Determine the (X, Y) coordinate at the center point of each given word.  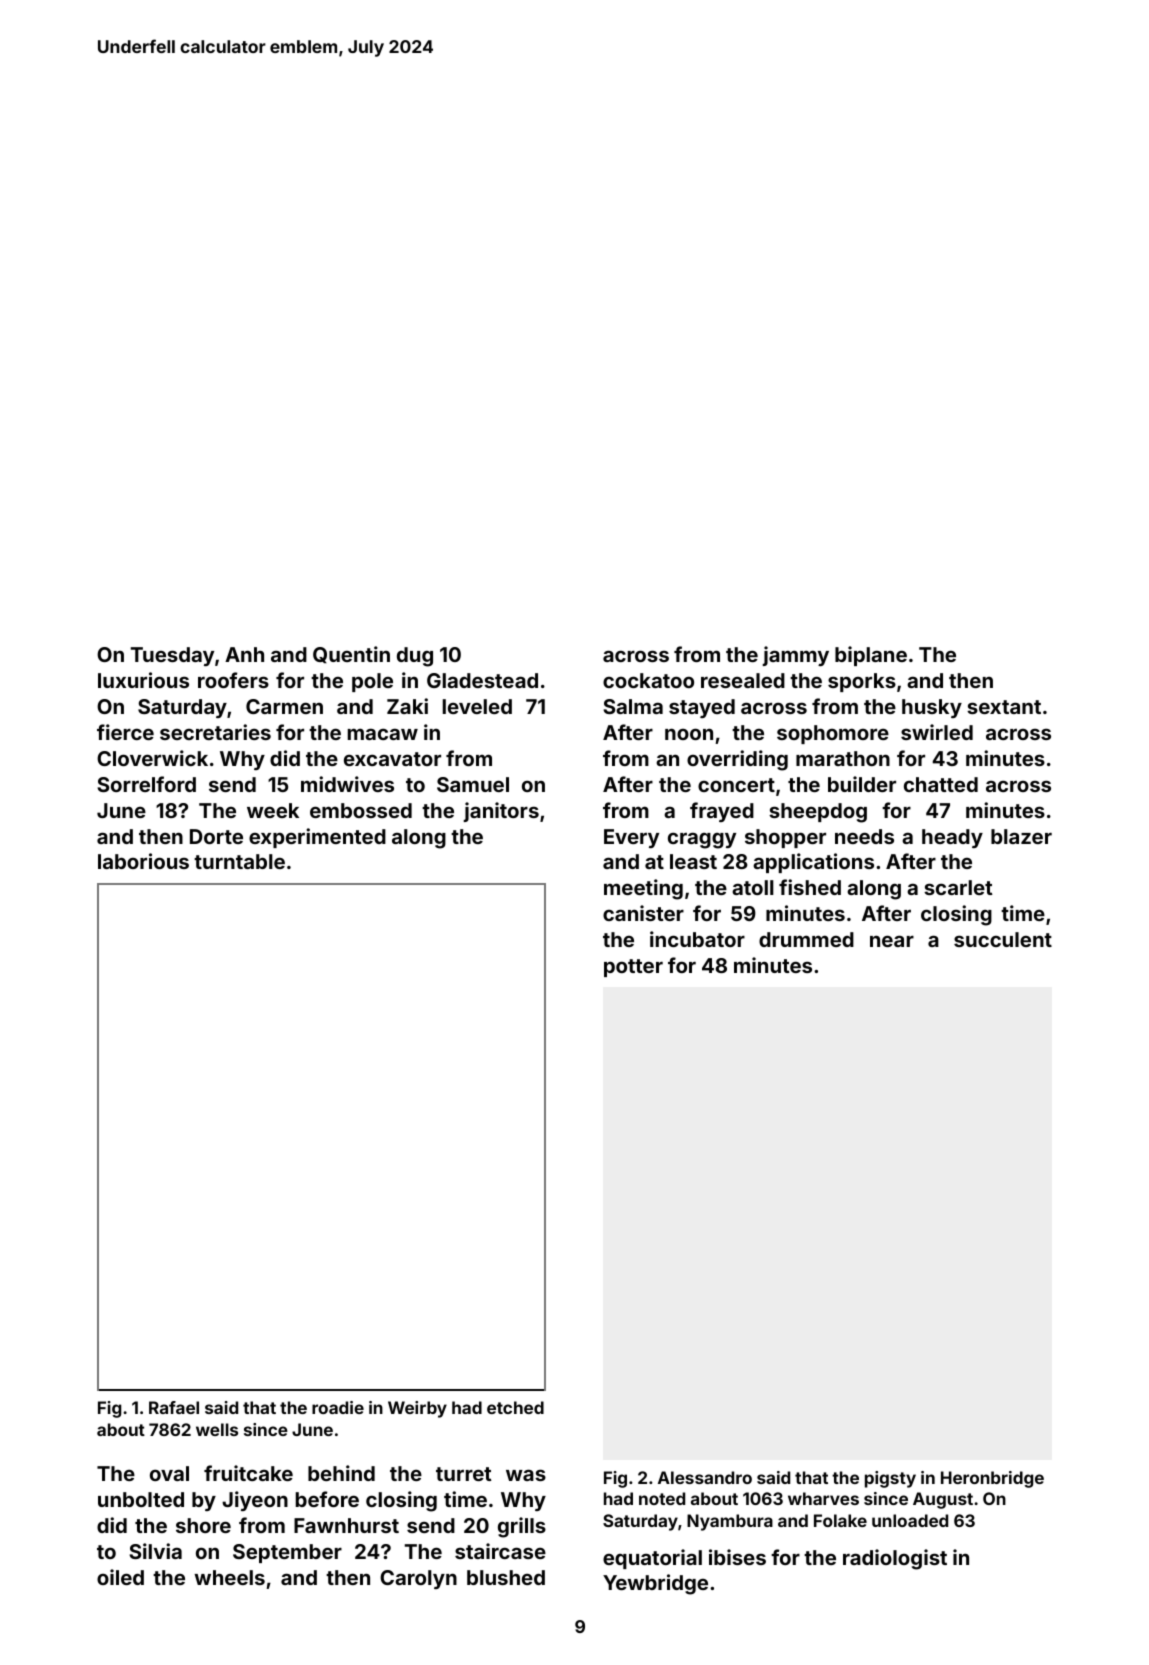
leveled (477, 706)
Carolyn (418, 1579)
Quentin (351, 654)
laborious (143, 861)
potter (633, 968)
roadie (338, 1407)
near (892, 941)
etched (515, 1407)
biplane (871, 656)
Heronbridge (992, 1479)
